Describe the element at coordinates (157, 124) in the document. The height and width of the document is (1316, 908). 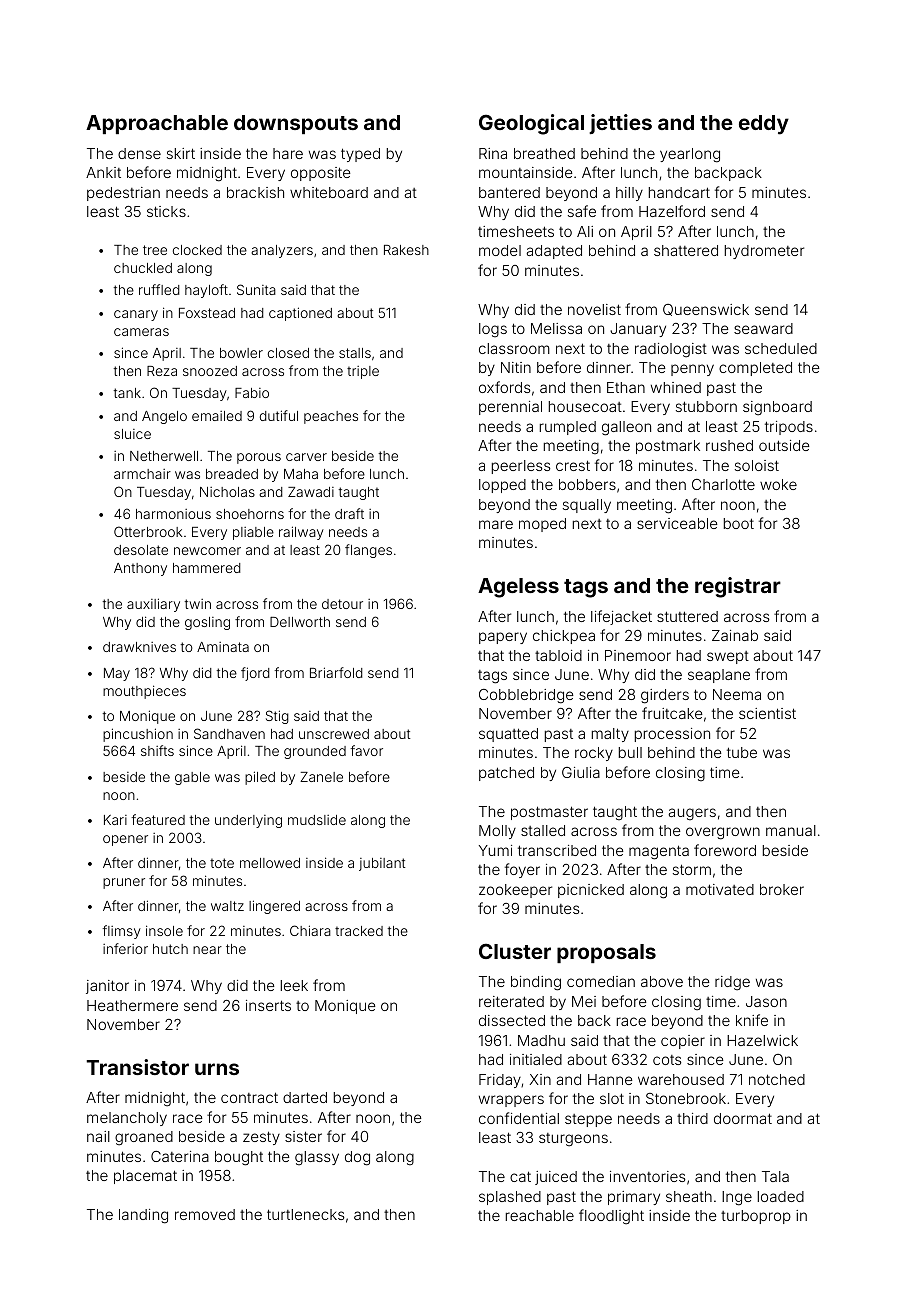
I see `Approachable` at that location.
